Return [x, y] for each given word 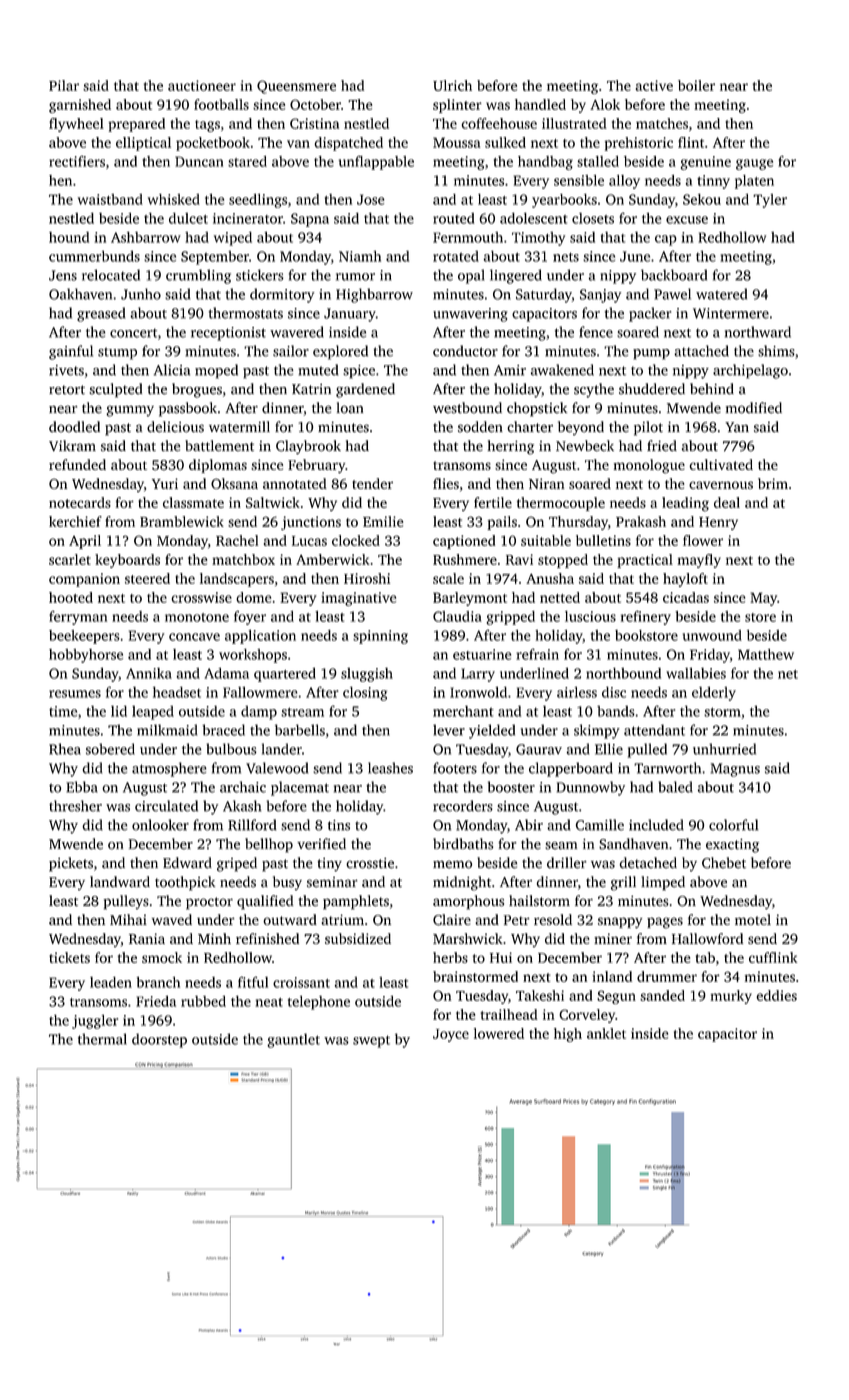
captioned [464, 542]
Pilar [64, 85]
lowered [499, 1033]
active [654, 85]
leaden [111, 982]
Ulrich [452, 85]
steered [147, 578]
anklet [606, 1033]
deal [727, 502]
